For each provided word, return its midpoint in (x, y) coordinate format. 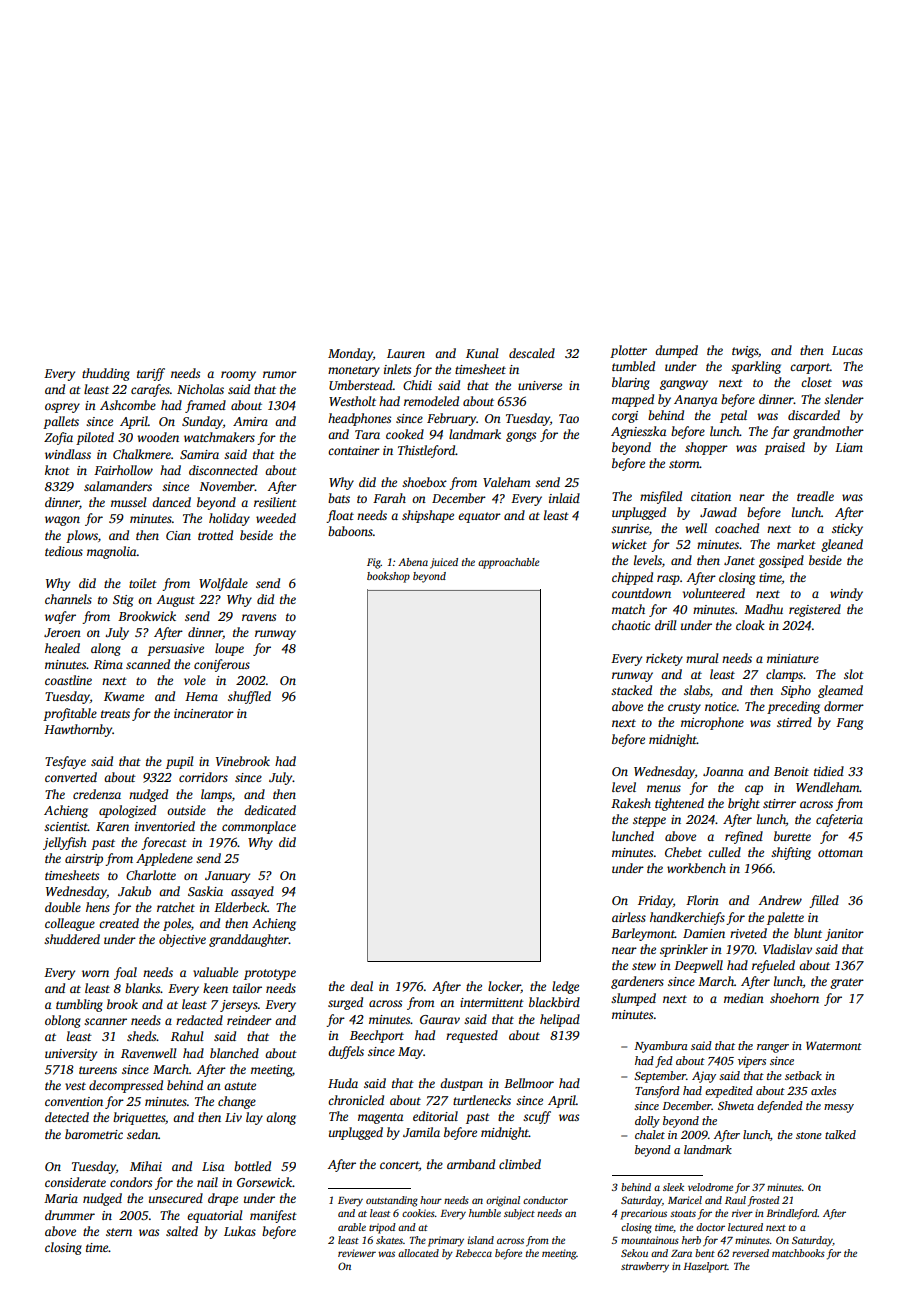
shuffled (249, 697)
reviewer (357, 1253)
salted (182, 1231)
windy (846, 594)
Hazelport (705, 1267)
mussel (129, 502)
